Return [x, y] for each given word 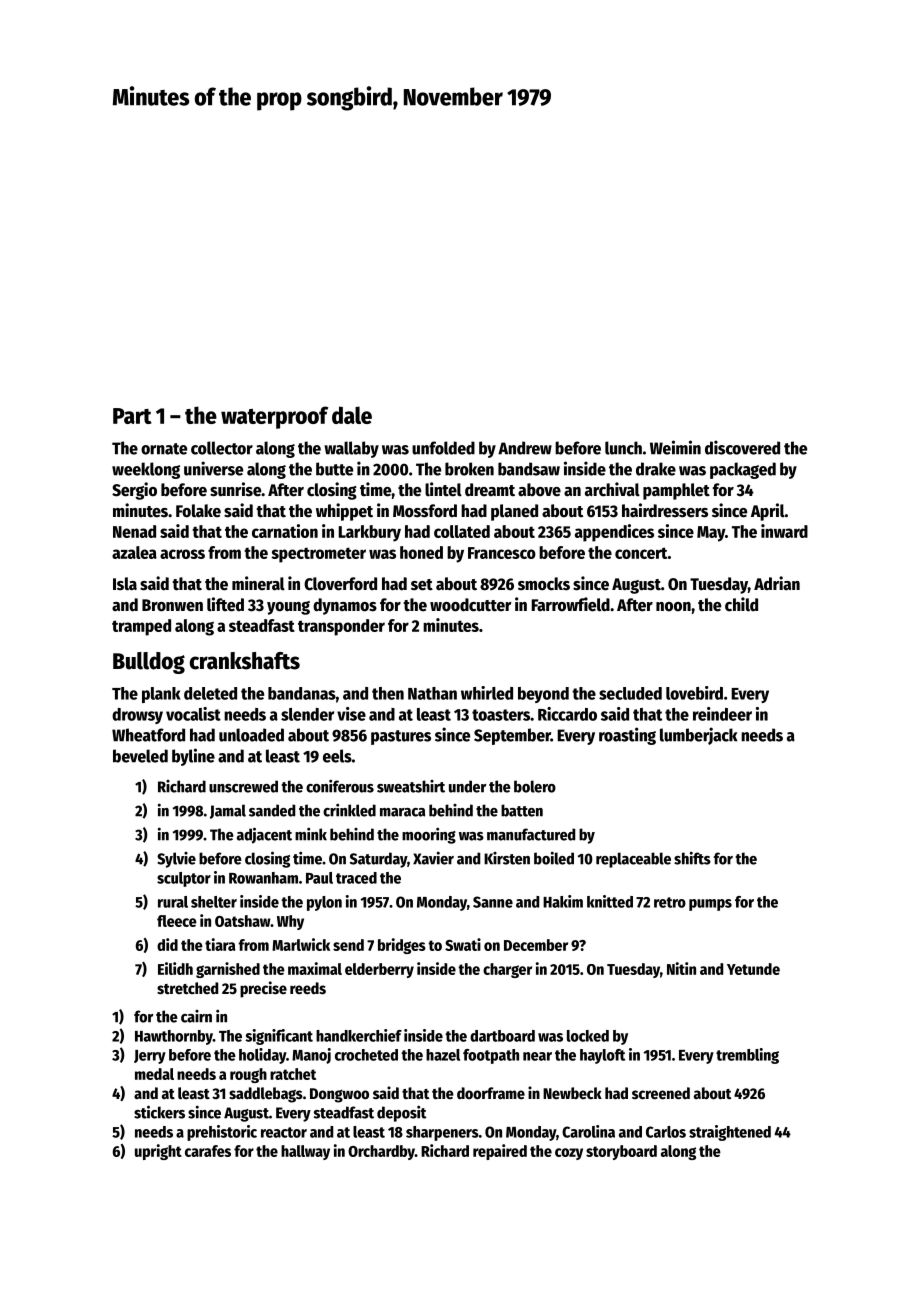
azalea [134, 552]
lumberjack [699, 736]
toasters [501, 715]
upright [158, 1152]
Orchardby [381, 1152]
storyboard [621, 1152]
